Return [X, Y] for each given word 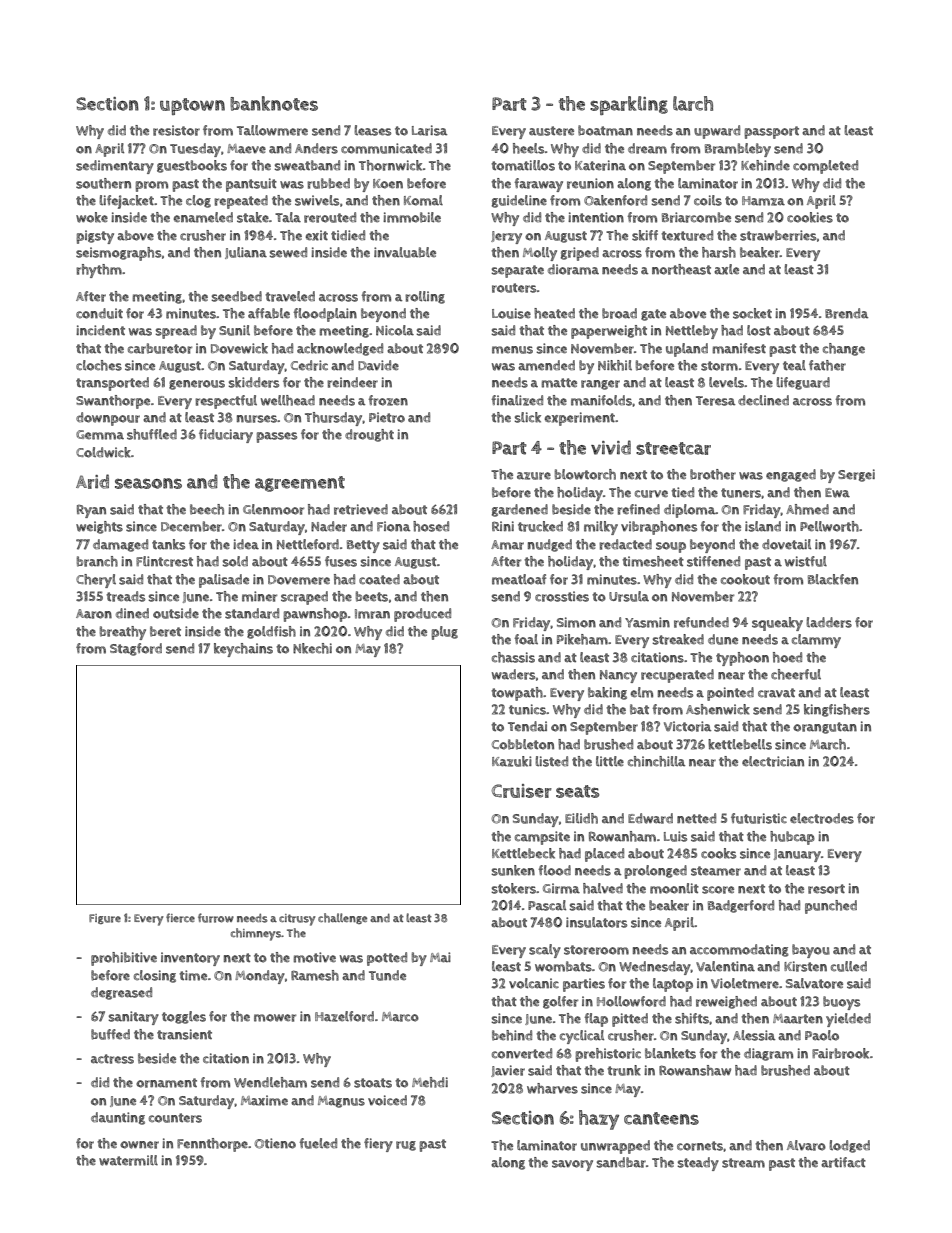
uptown [192, 106]
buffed [110, 1034]
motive [315, 957]
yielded [848, 1020]
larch [693, 103]
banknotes [274, 103]
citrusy [297, 920]
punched [831, 907]
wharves [552, 1088]
